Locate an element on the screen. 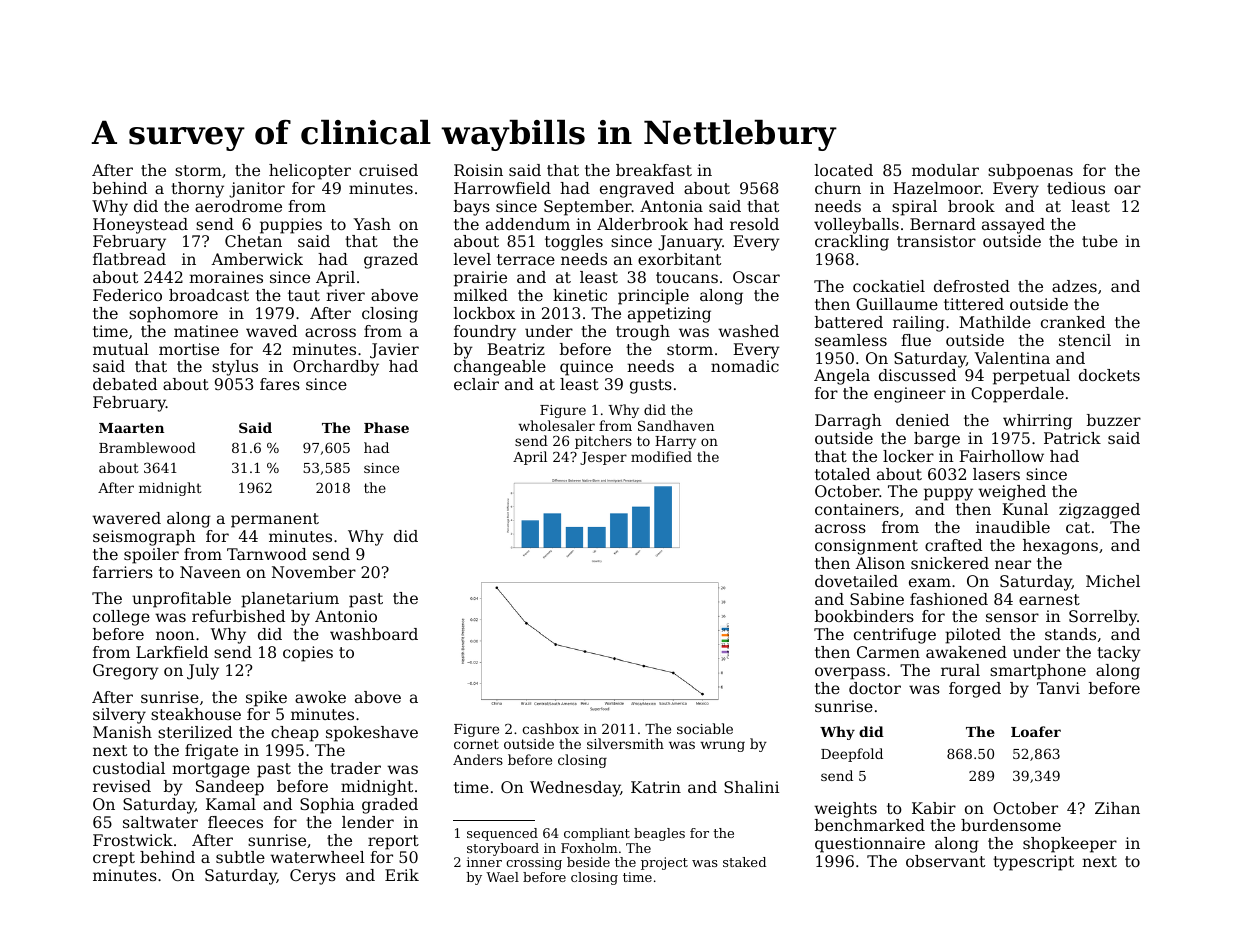 The width and height of the screenshot is (1233, 952). river is located at coordinates (345, 295).
